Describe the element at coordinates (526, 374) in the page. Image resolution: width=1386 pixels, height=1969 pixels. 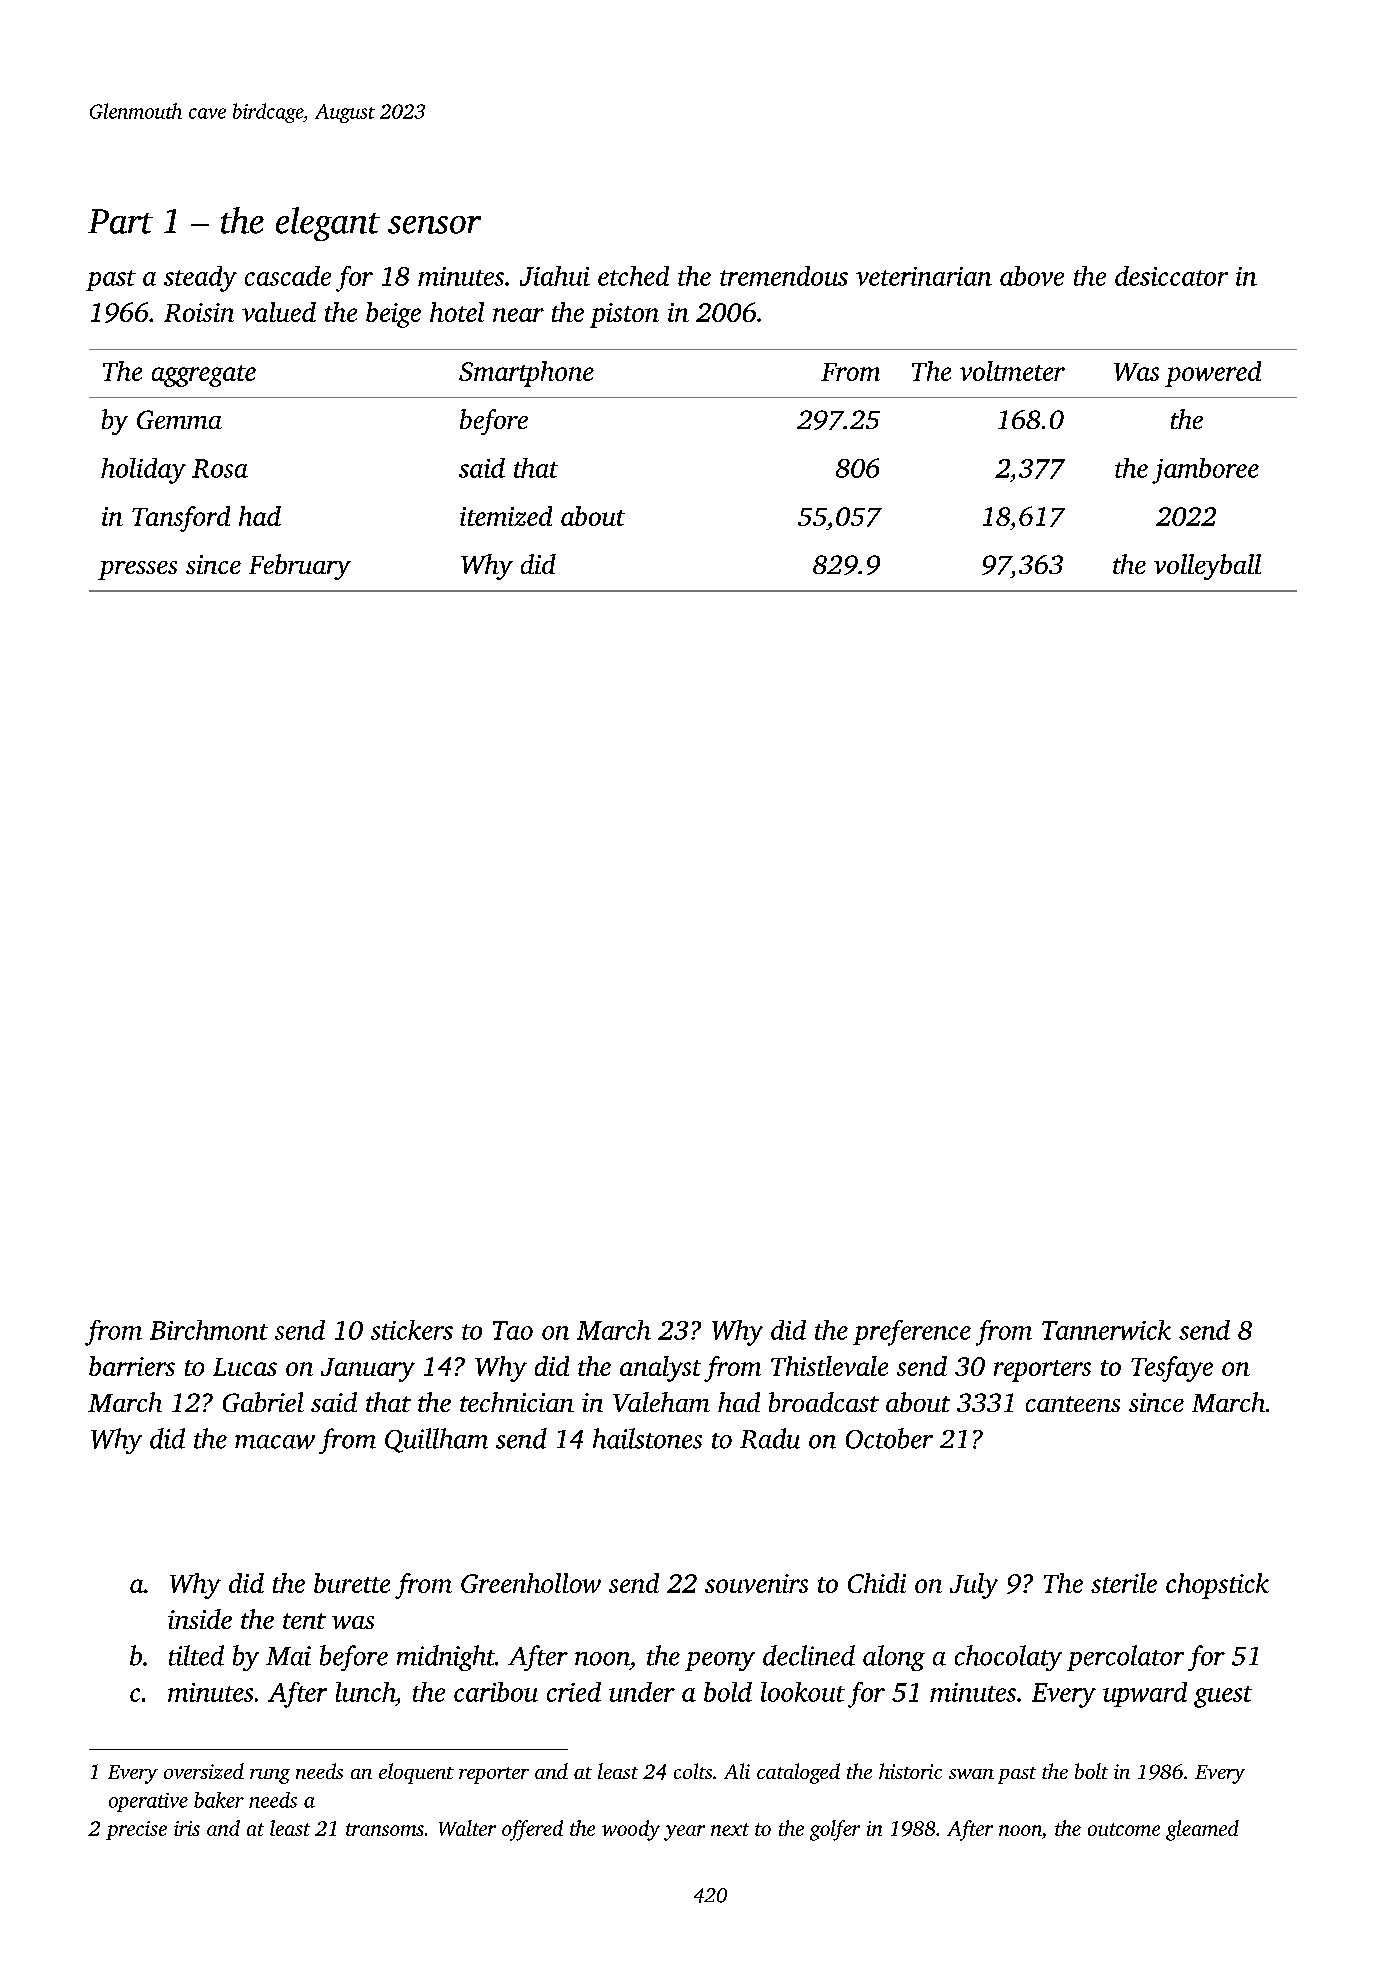
I see `Smartphone` at that location.
